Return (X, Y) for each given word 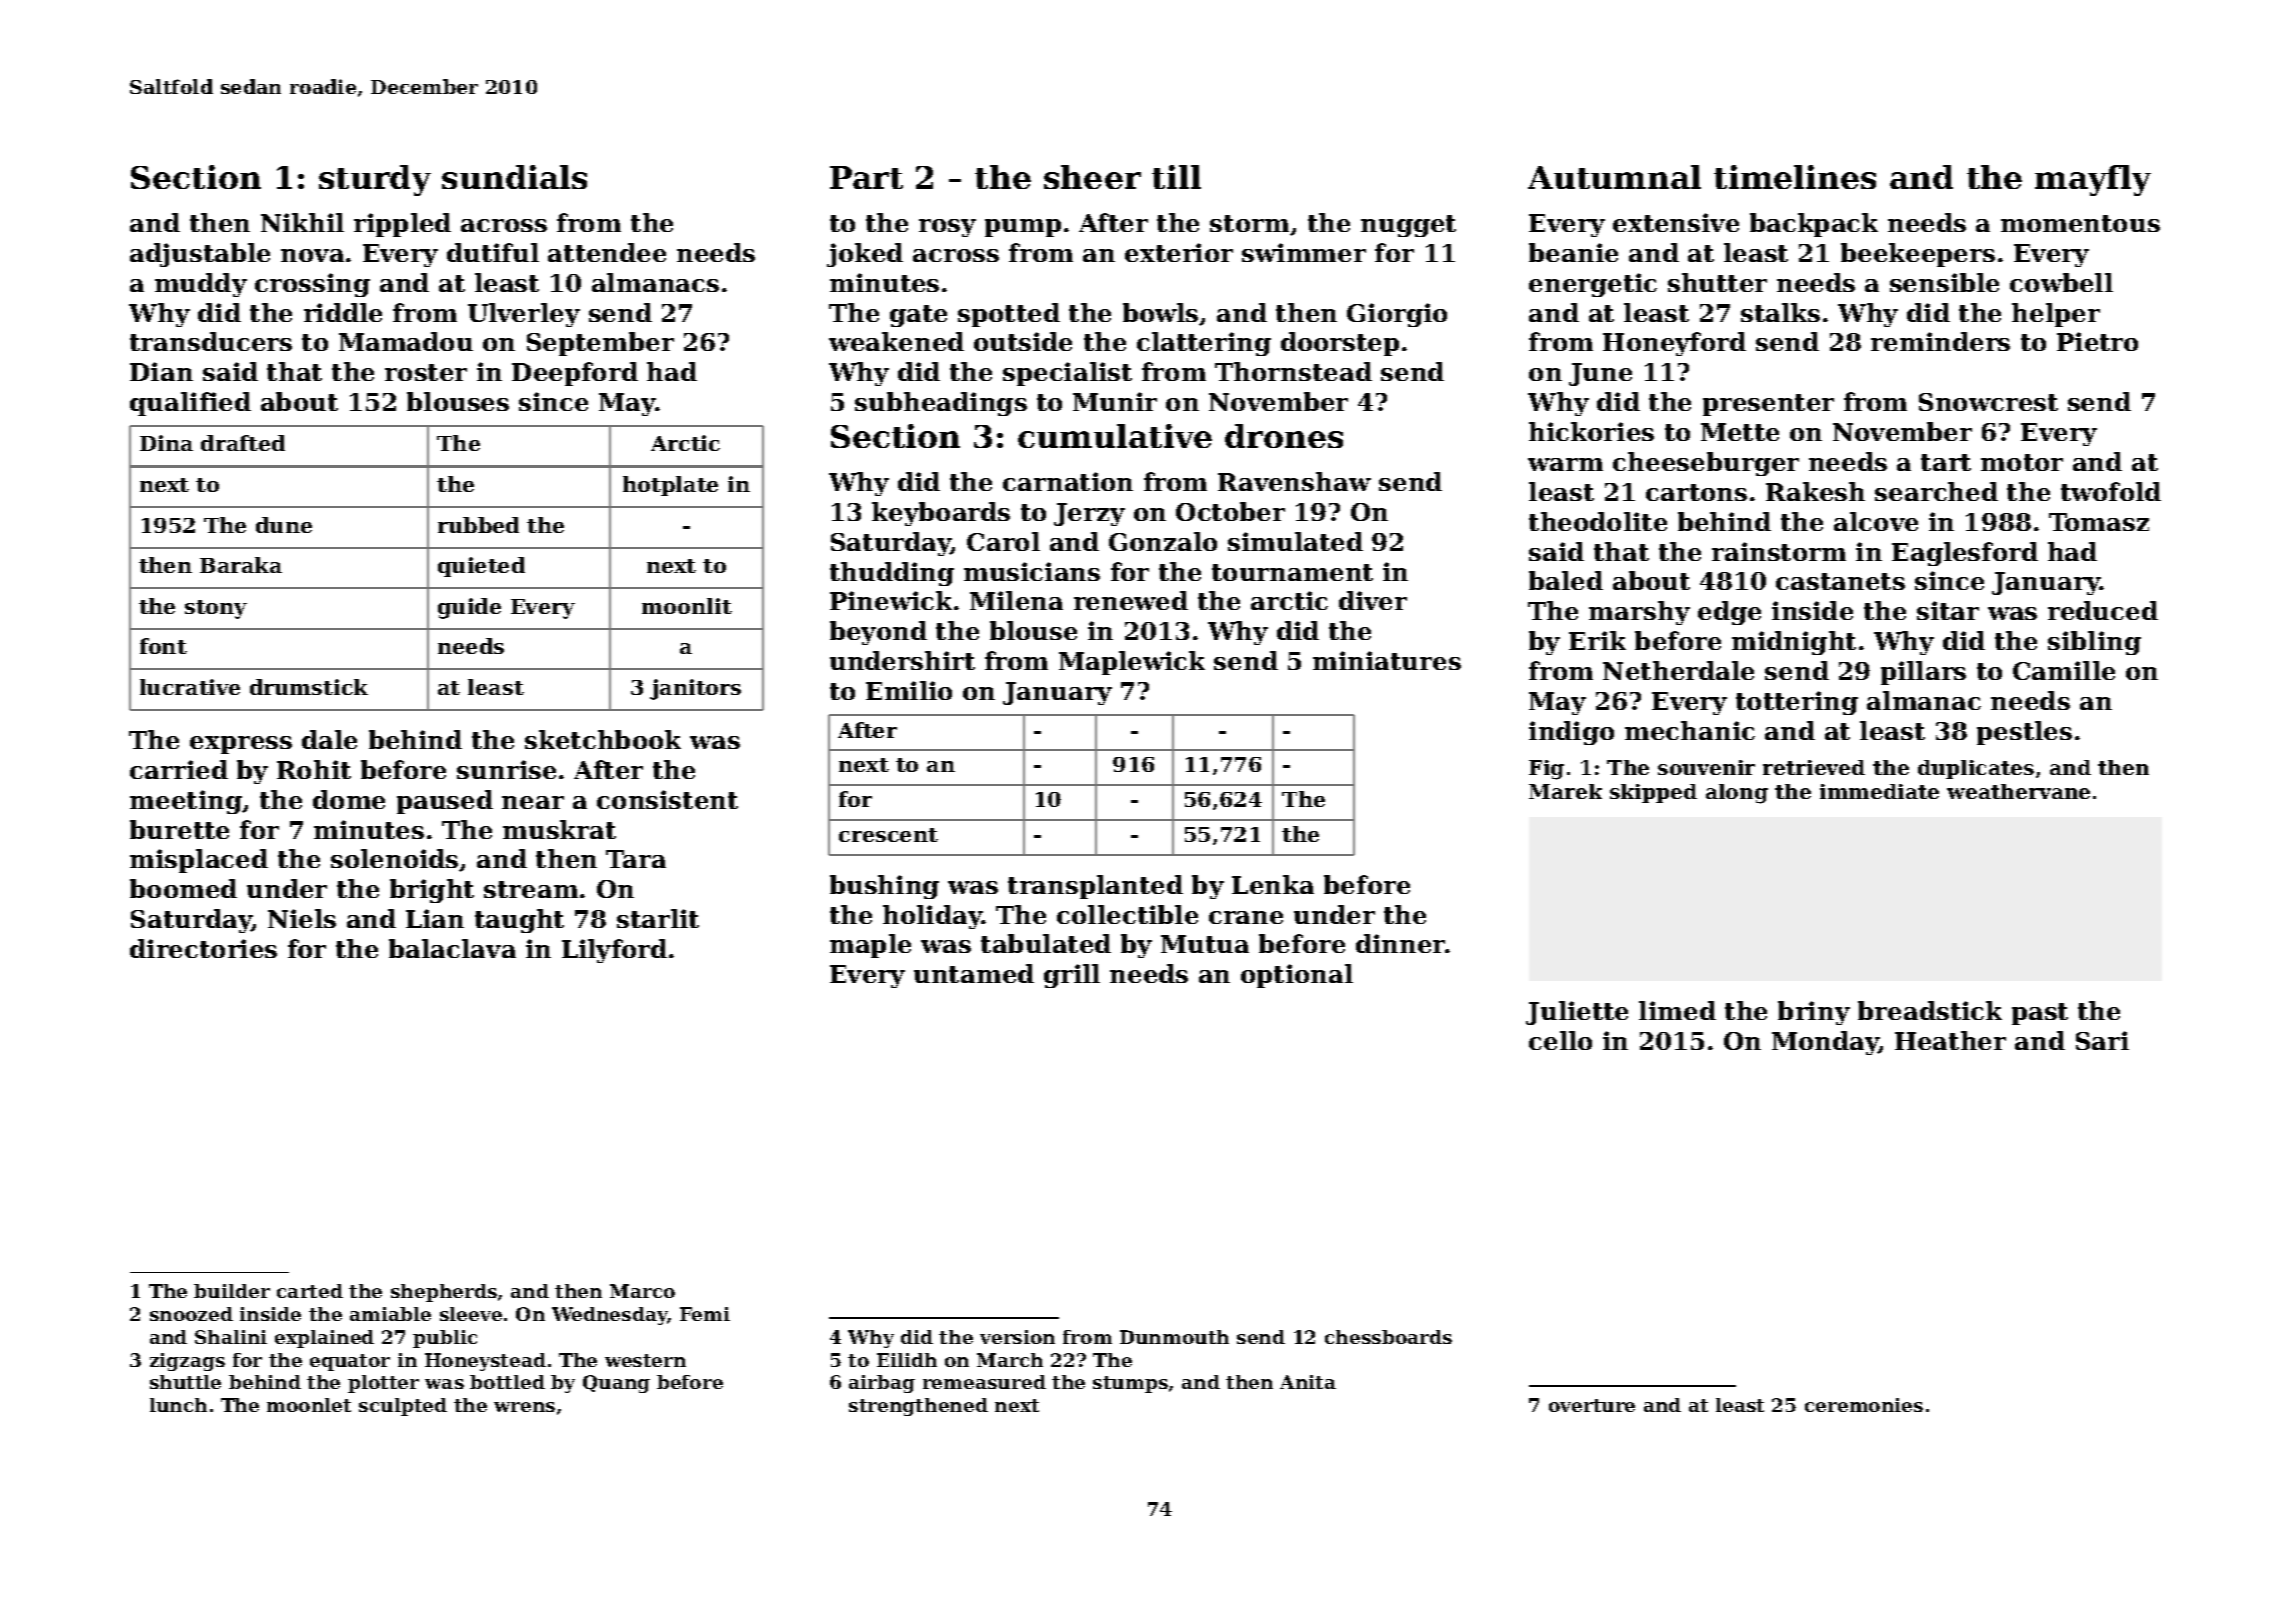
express (241, 745)
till (1176, 177)
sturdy (375, 180)
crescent (888, 835)
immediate (1879, 791)
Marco (642, 1291)
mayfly (2093, 180)
